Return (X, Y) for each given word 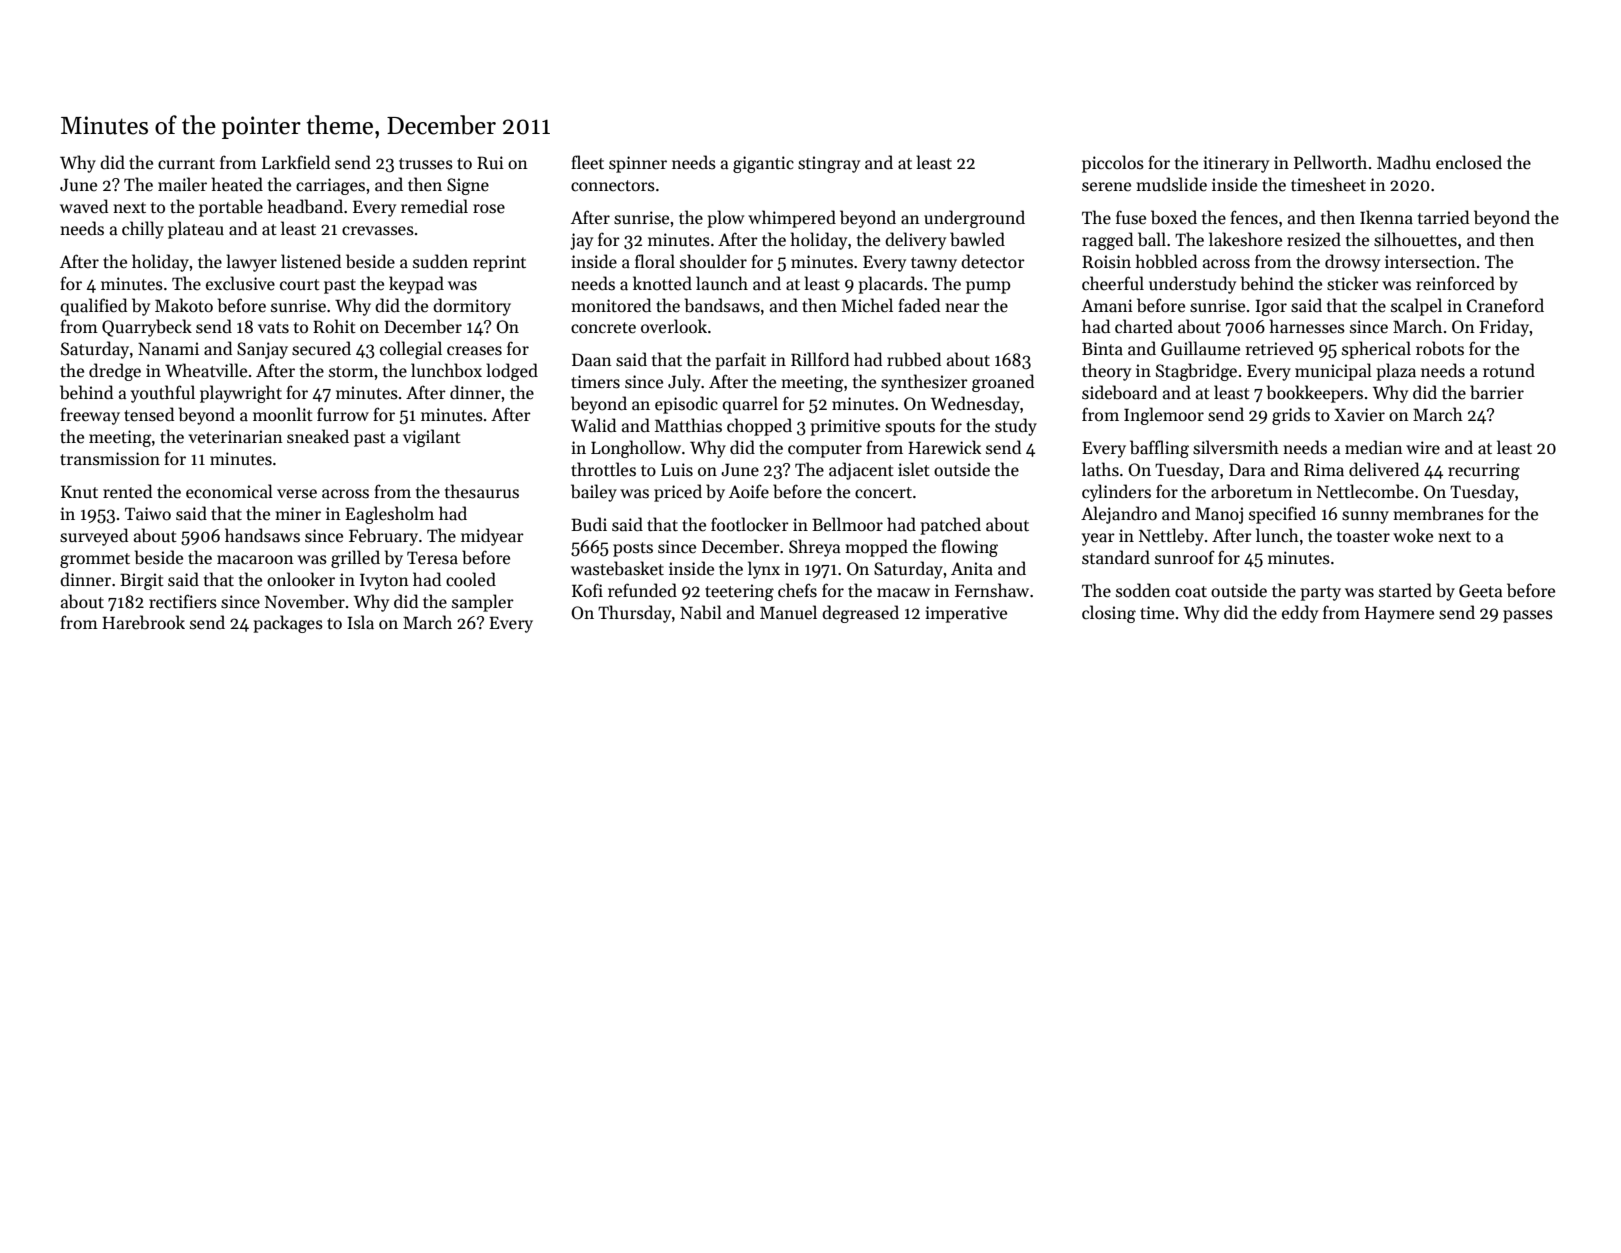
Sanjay (262, 350)
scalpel (1416, 307)
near (962, 308)
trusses (426, 164)
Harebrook (143, 622)
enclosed (1469, 162)
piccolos (1113, 164)
